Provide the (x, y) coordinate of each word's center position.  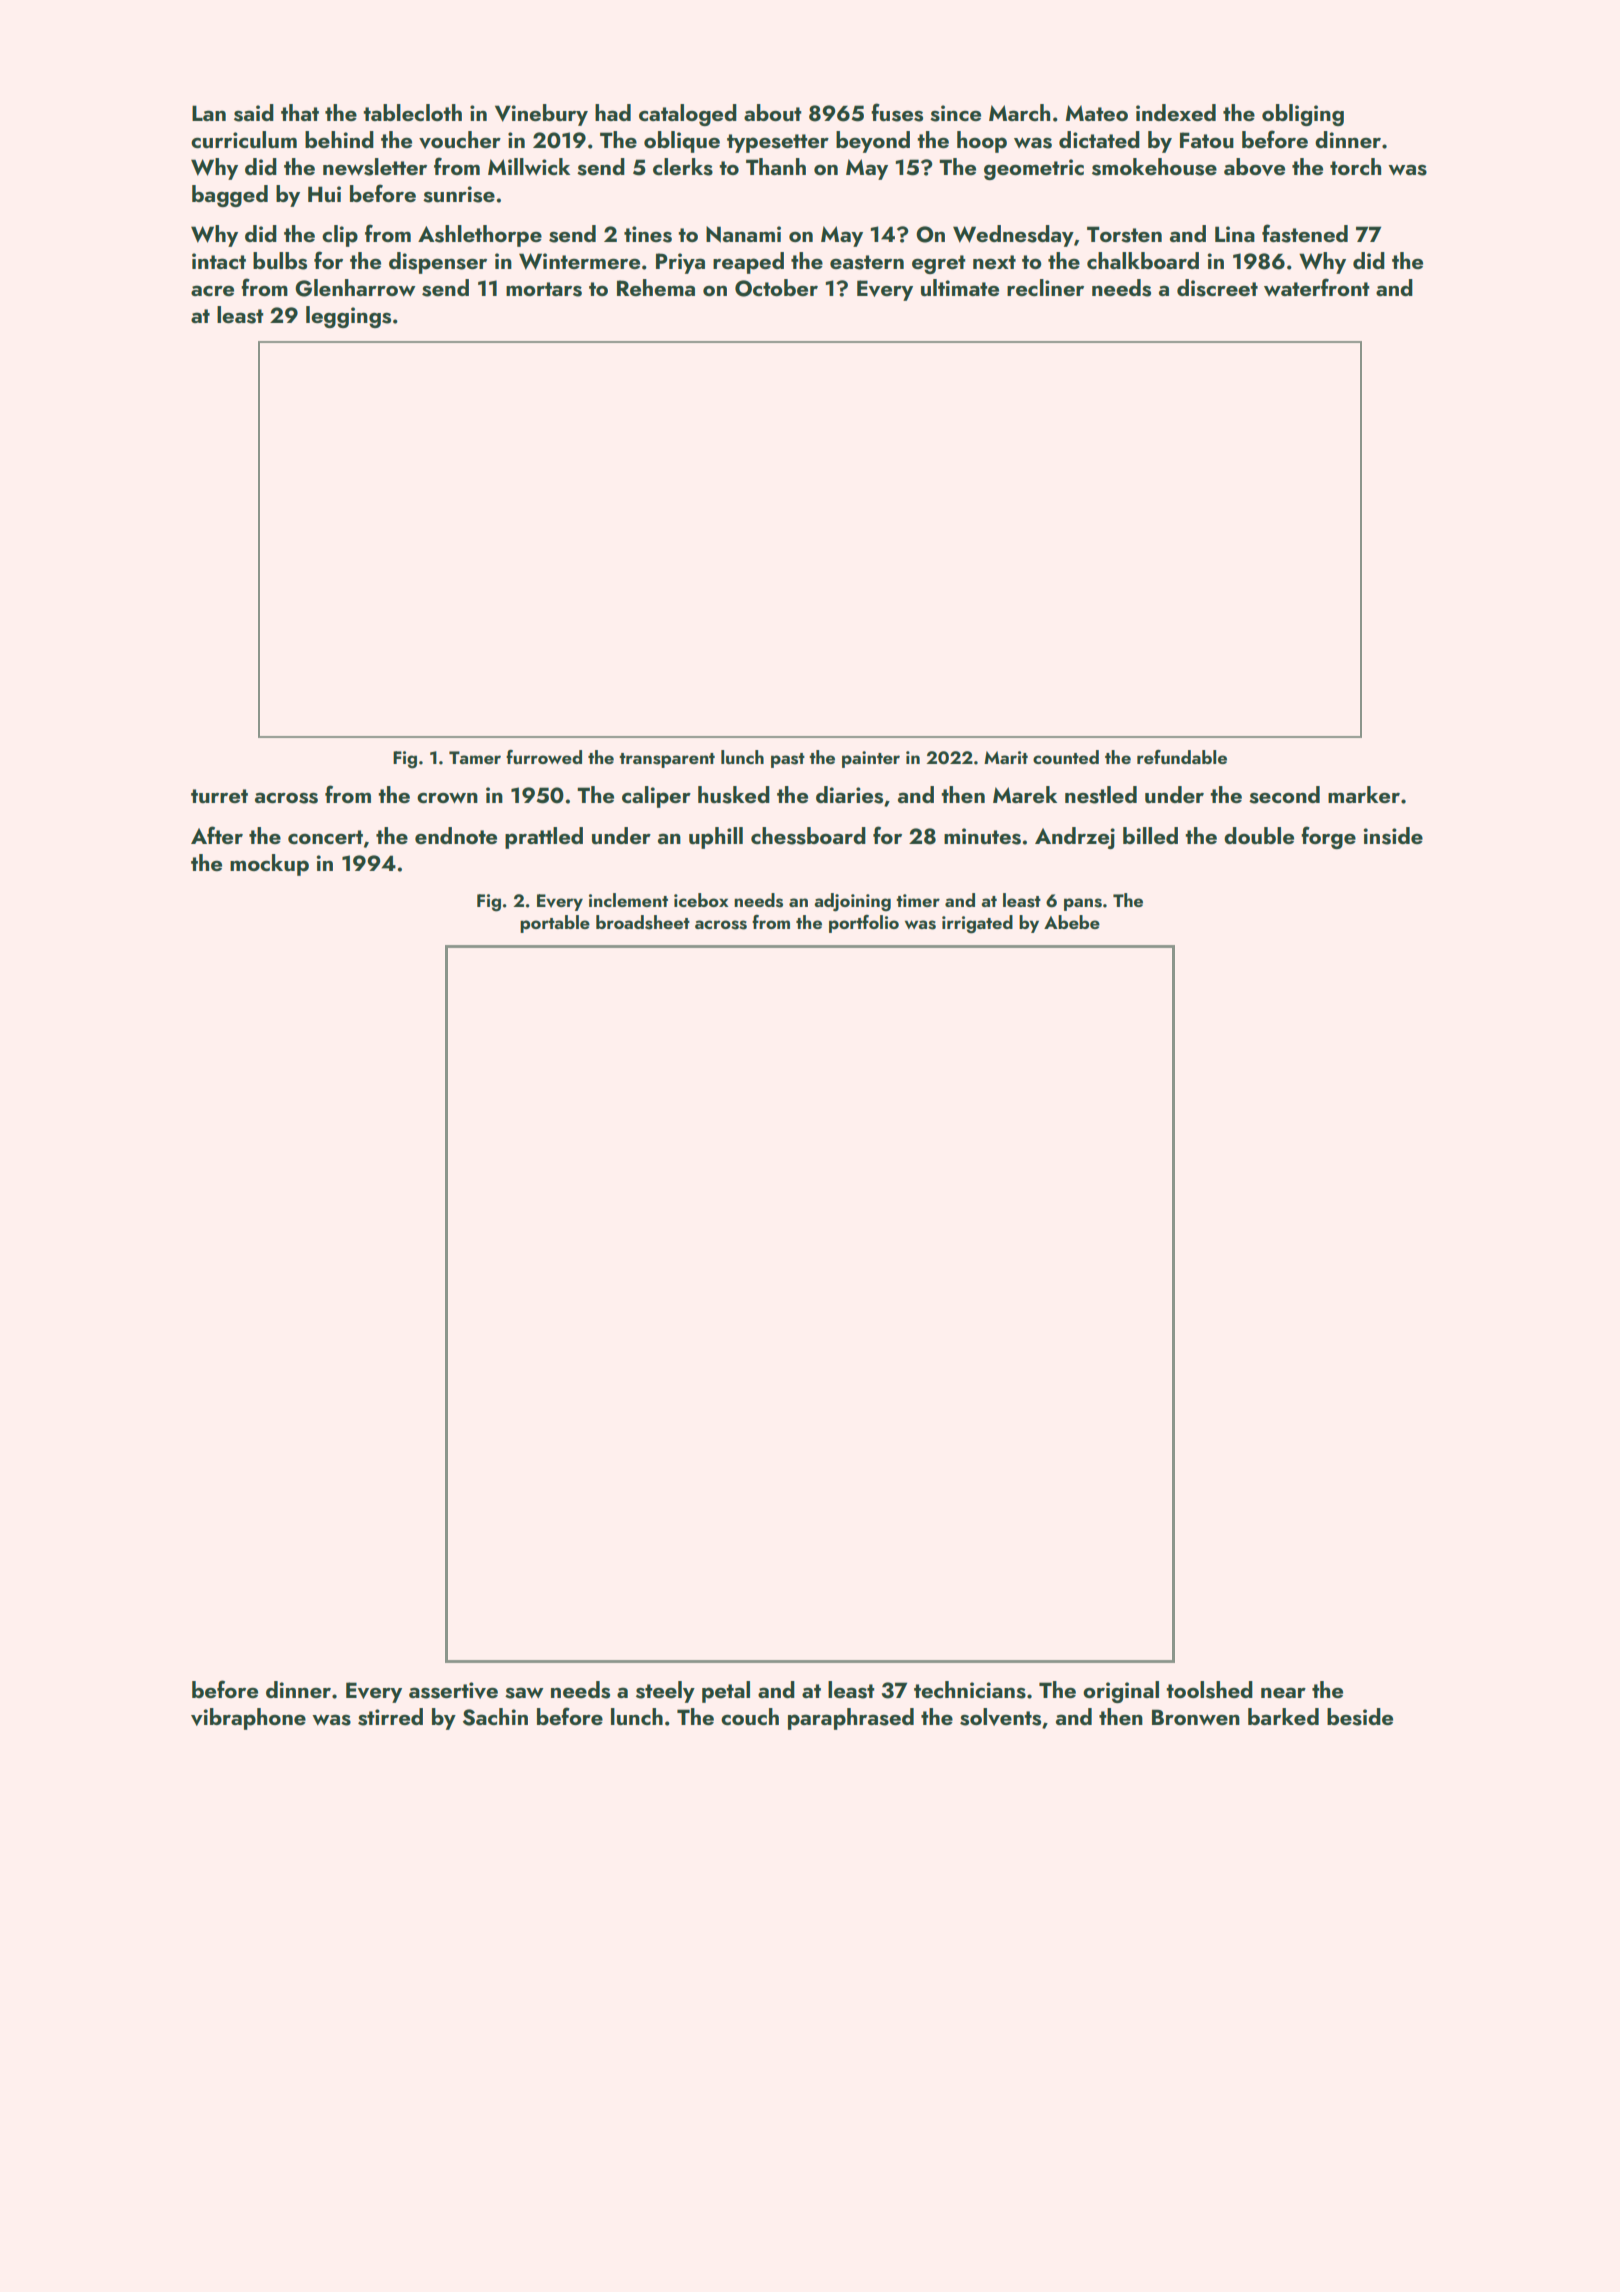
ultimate (960, 287)
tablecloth (412, 112)
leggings (348, 317)
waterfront (1317, 287)
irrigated (977, 924)
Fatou (1207, 140)
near (1283, 1692)
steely (665, 1692)
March (1019, 112)
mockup (269, 865)
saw (524, 1693)
